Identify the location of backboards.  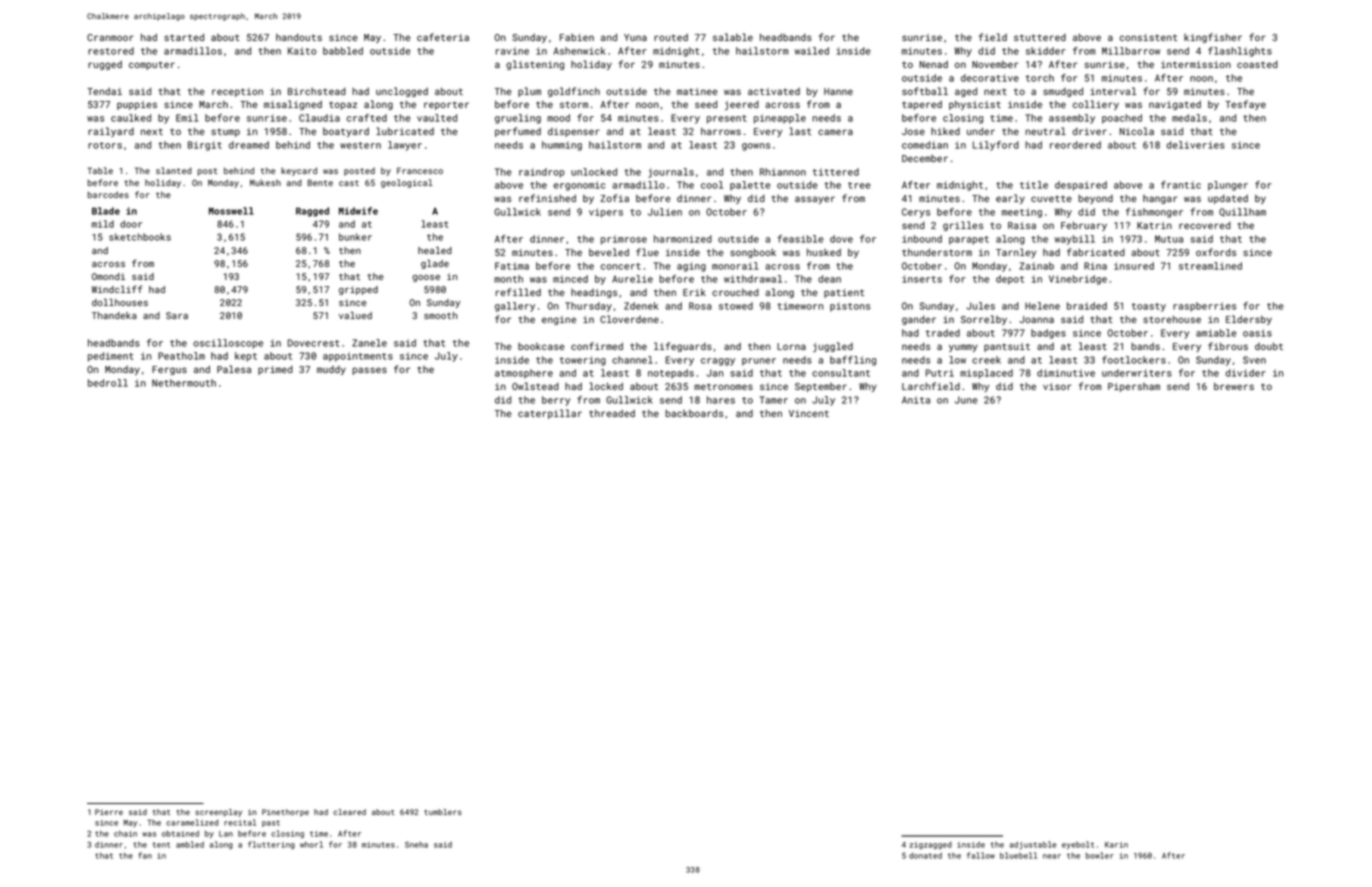
(694, 413).
